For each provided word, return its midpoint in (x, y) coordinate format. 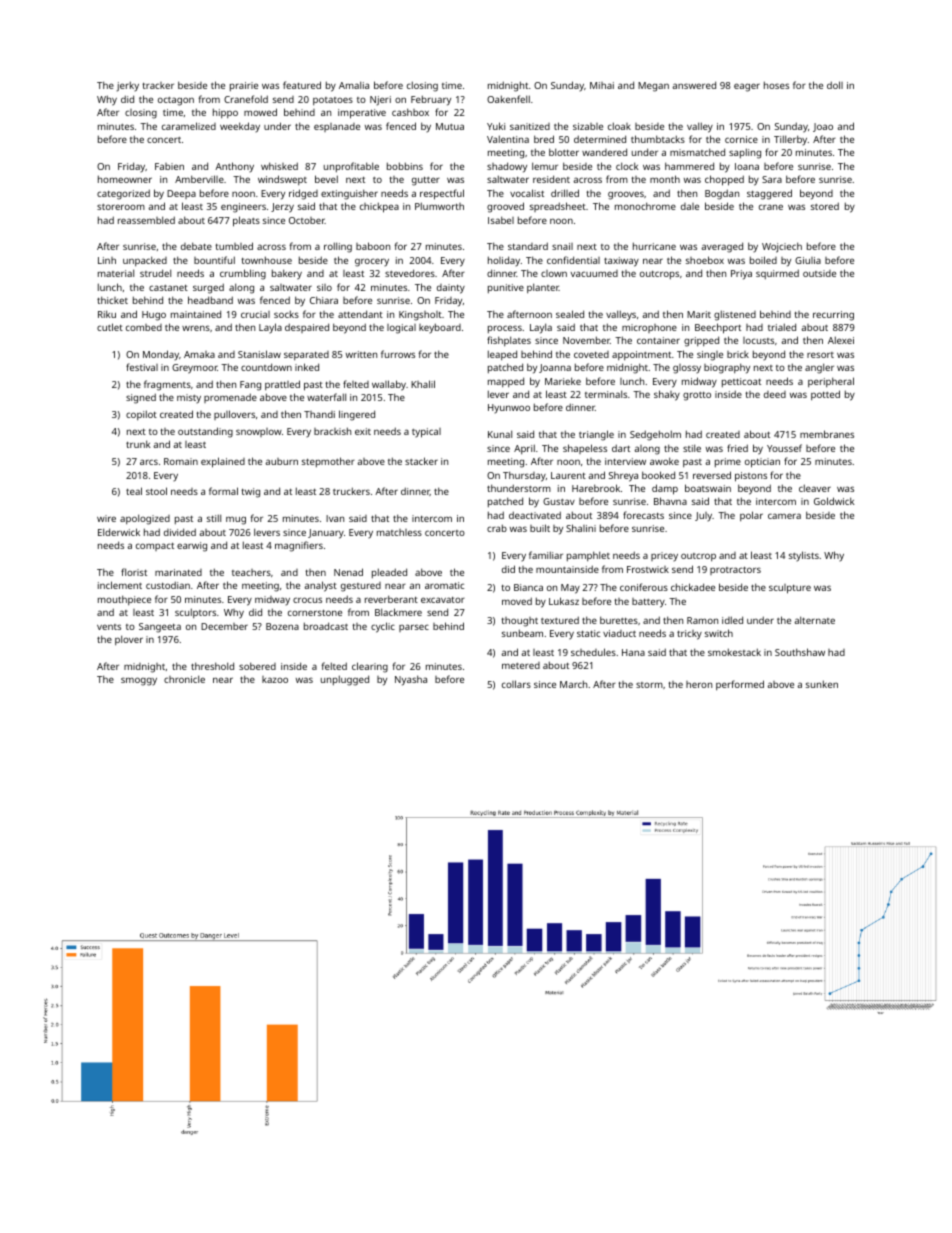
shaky (667, 395)
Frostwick (648, 569)
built (540, 528)
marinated (178, 572)
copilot (141, 415)
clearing (370, 667)
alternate (814, 620)
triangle (596, 435)
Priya (741, 275)
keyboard (440, 328)
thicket (112, 300)
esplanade (337, 127)
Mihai (602, 85)
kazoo (275, 679)
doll (835, 85)
